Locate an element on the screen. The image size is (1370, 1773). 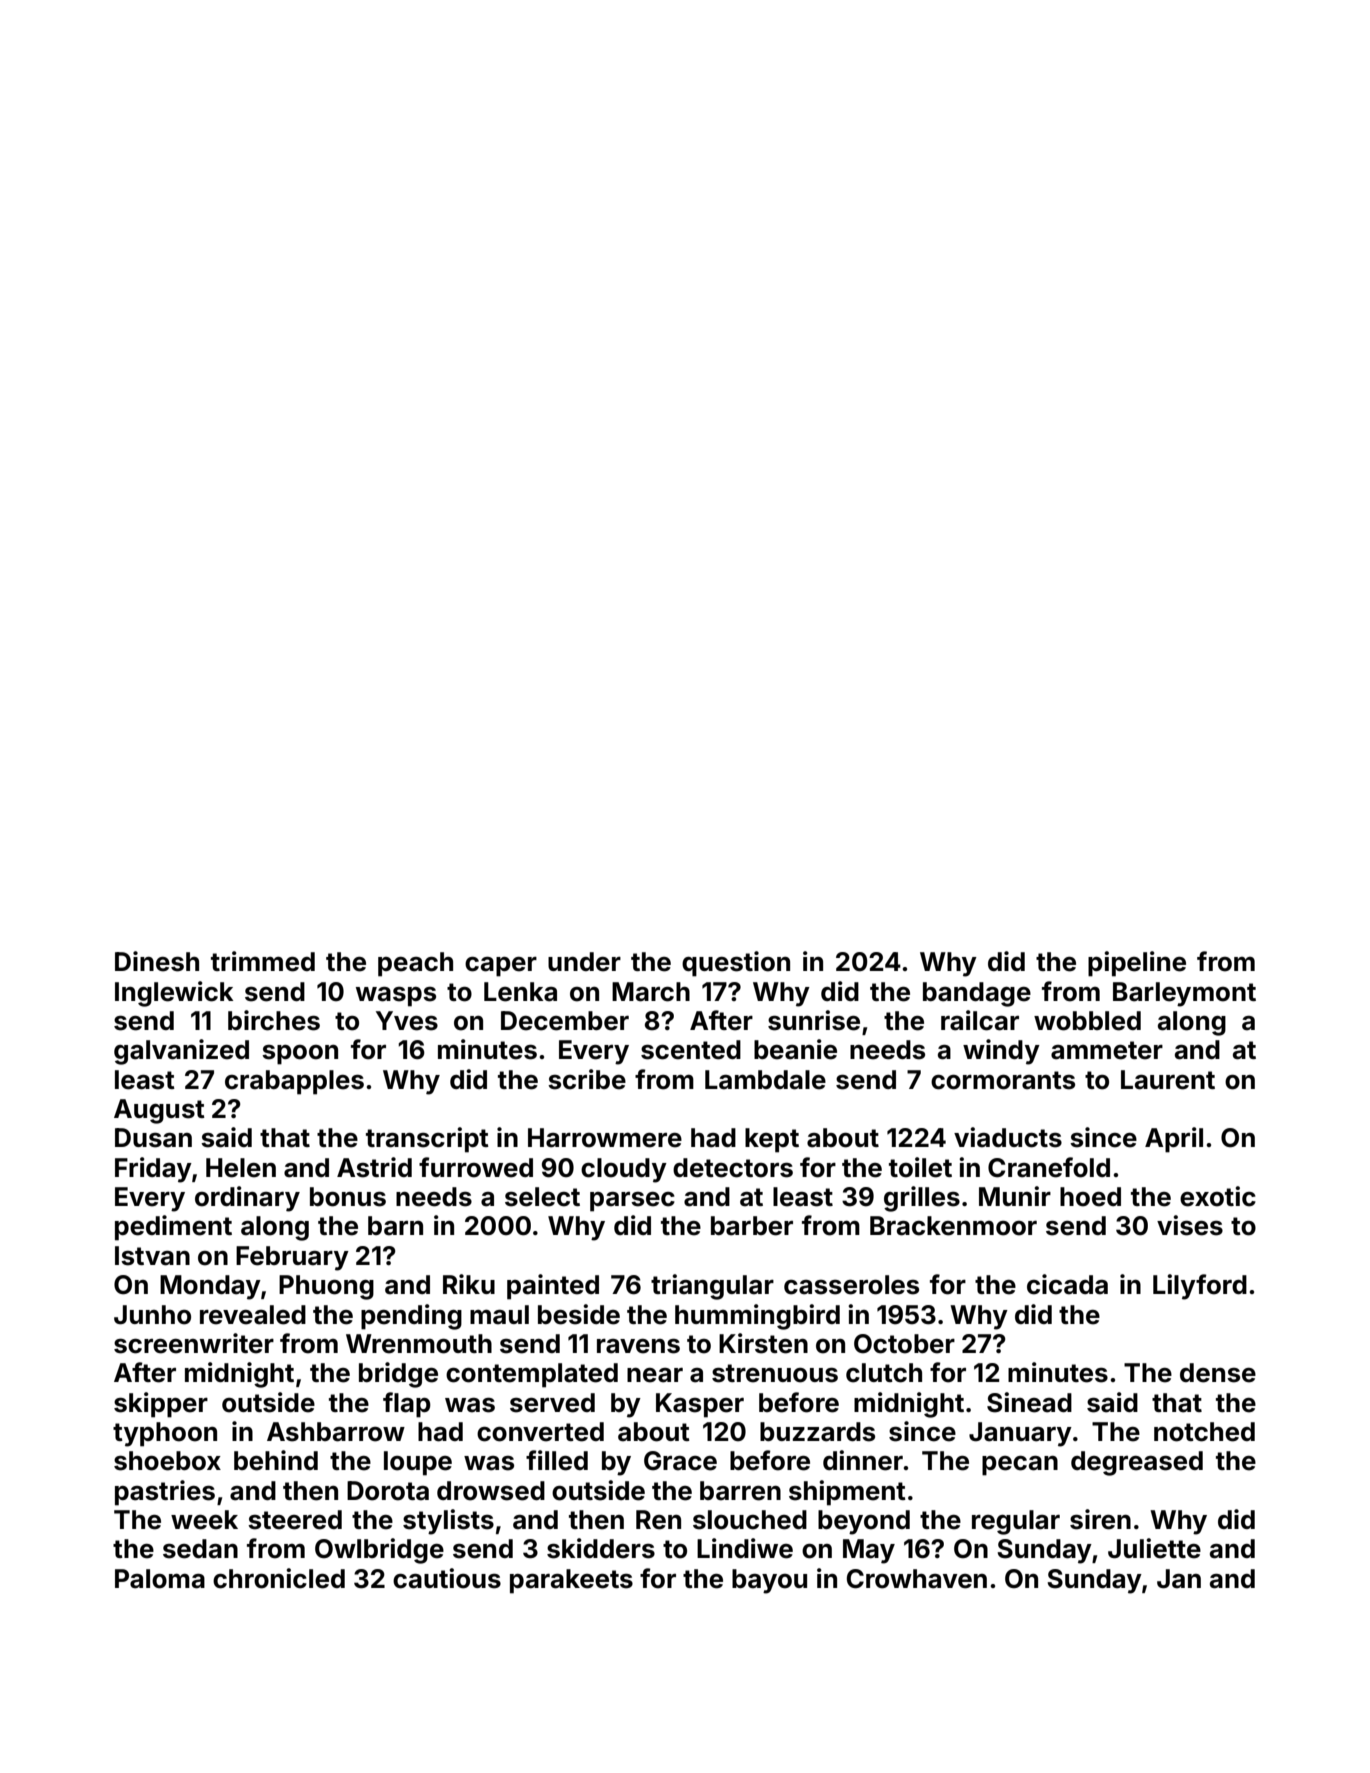
December is located at coordinates (565, 1021).
